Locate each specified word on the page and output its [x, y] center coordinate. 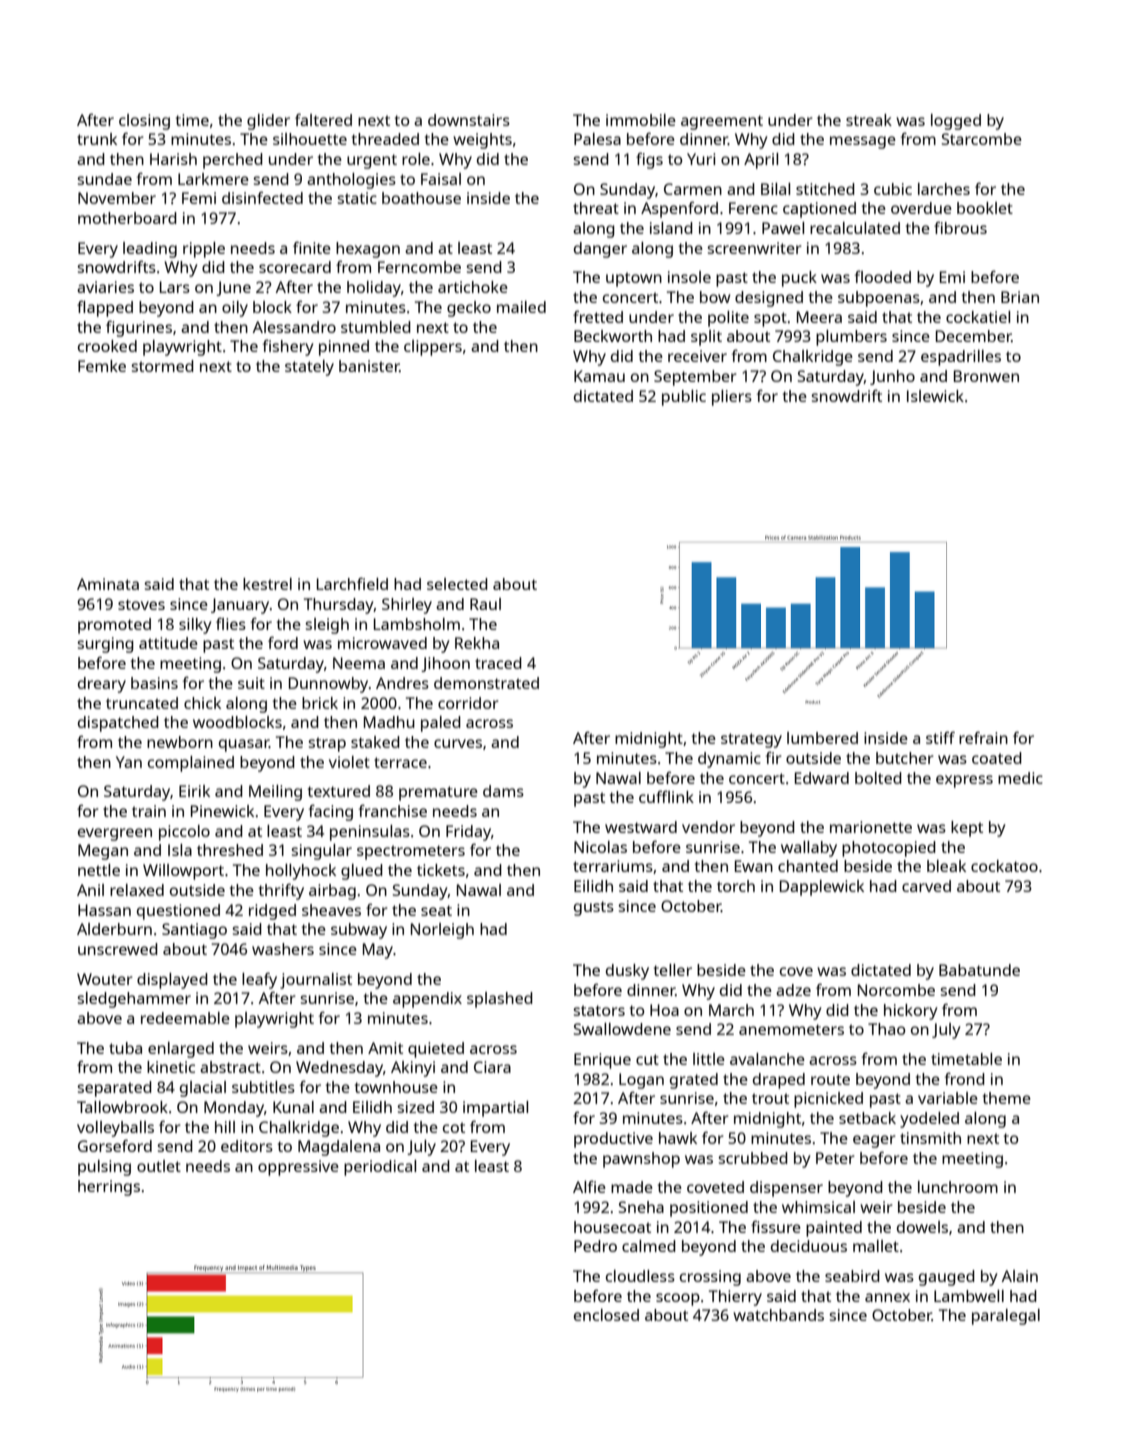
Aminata [108, 584]
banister [369, 366]
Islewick [935, 396]
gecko [469, 309]
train [149, 811]
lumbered [822, 738]
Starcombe [982, 139]
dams [503, 791]
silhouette [310, 139]
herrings [109, 1188]
